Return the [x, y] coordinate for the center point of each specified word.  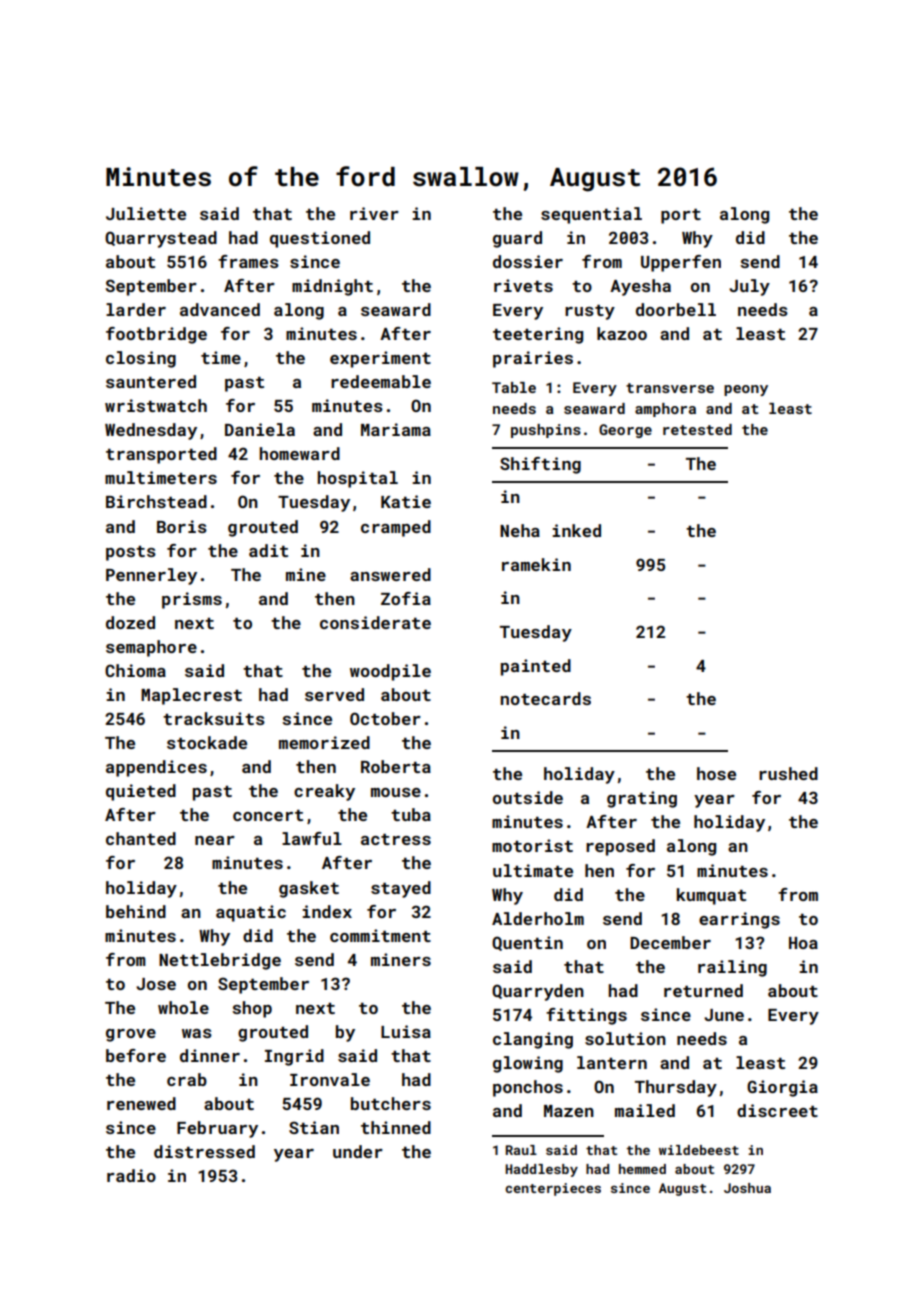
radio [131, 1175]
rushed [788, 773]
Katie [406, 501]
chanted [141, 838]
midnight [332, 287]
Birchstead [156, 501]
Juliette [146, 213]
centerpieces [553, 1189]
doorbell [676, 309]
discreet [777, 1110]
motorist [532, 845]
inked [576, 530]
